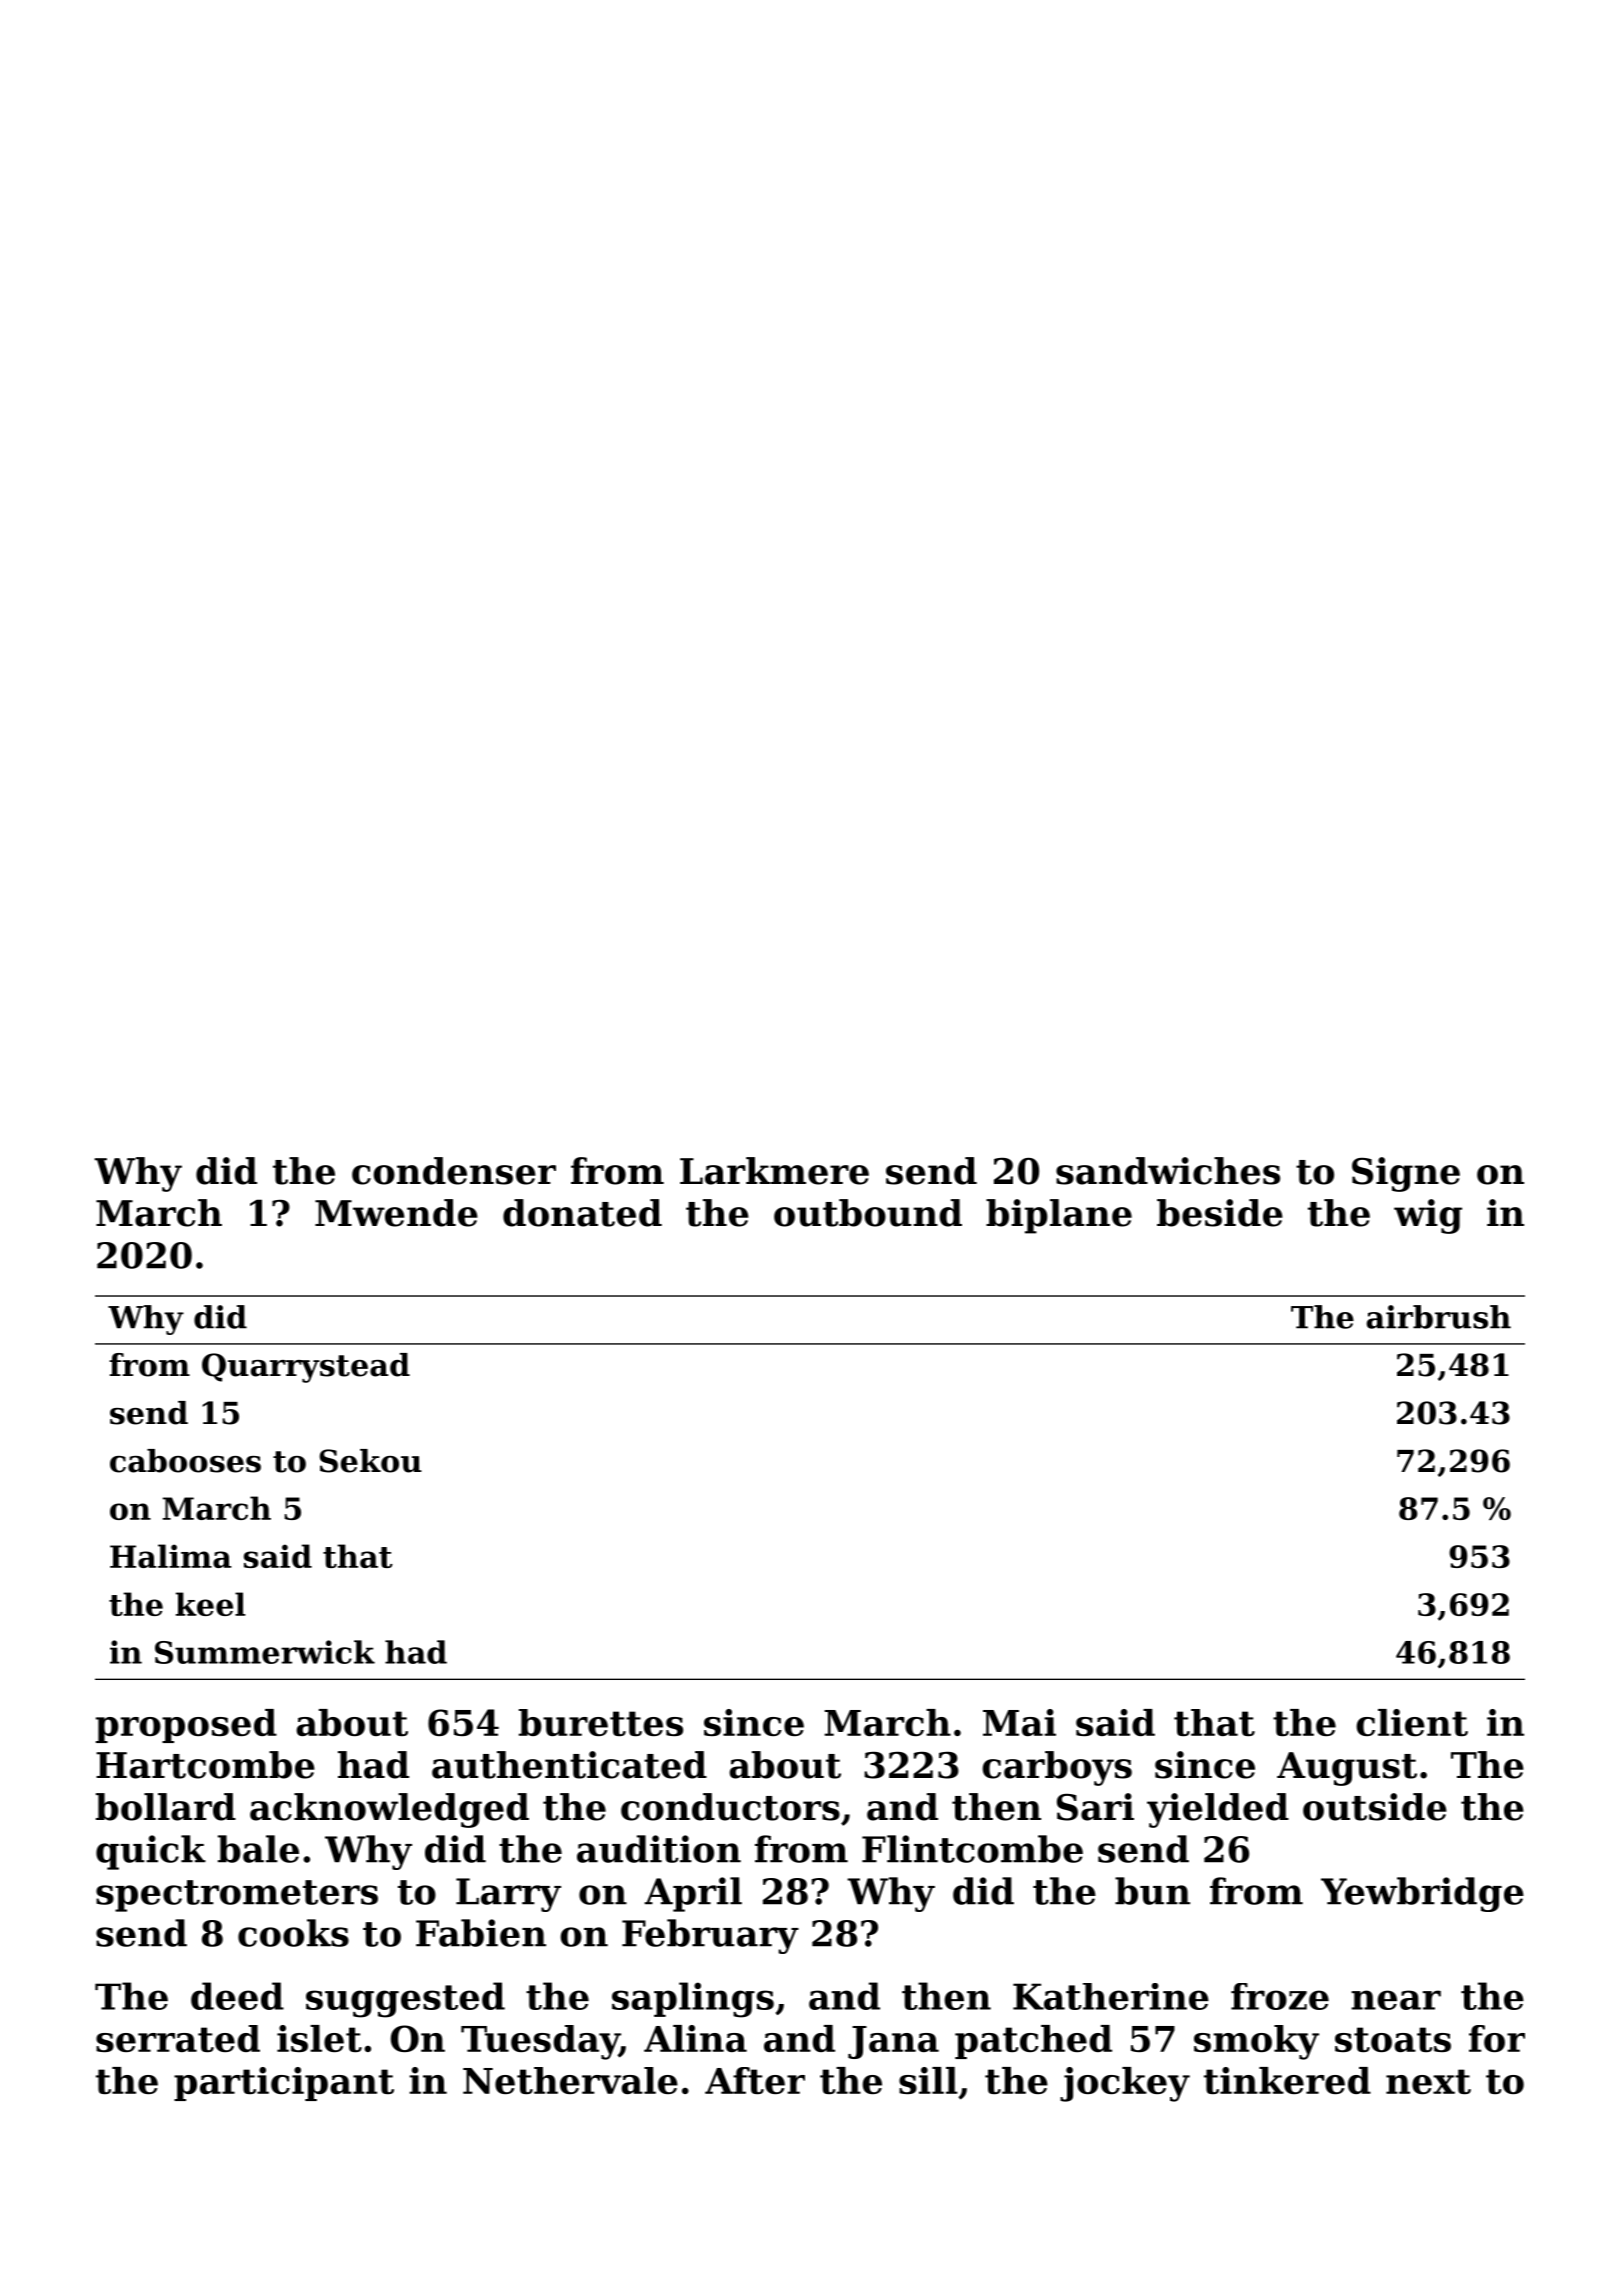 This document has width=1620, height=2292. I want to click on participant, so click(284, 2084).
